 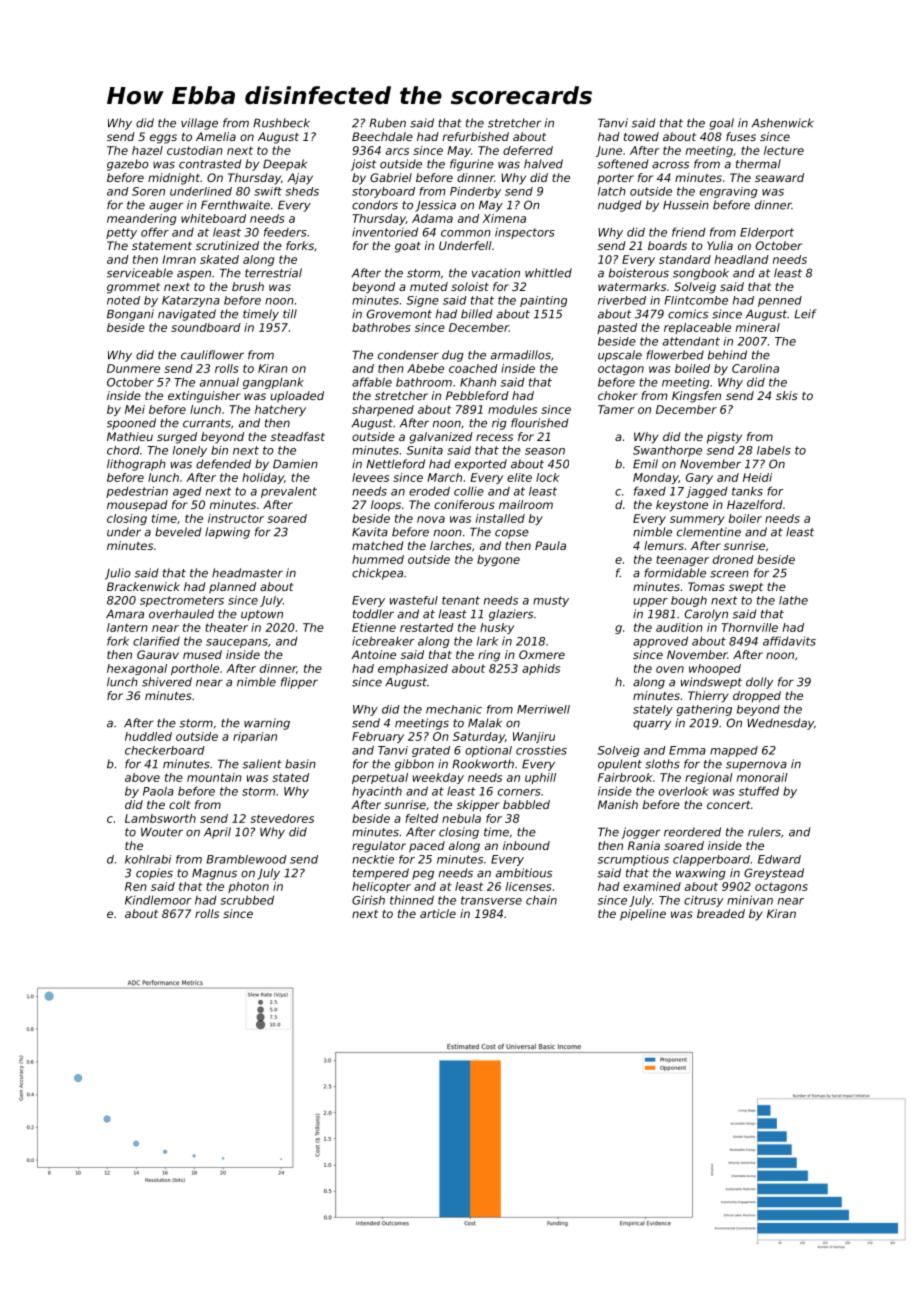 What do you see at coordinates (692, 368) in the page?
I see `boiled` at bounding box center [692, 368].
